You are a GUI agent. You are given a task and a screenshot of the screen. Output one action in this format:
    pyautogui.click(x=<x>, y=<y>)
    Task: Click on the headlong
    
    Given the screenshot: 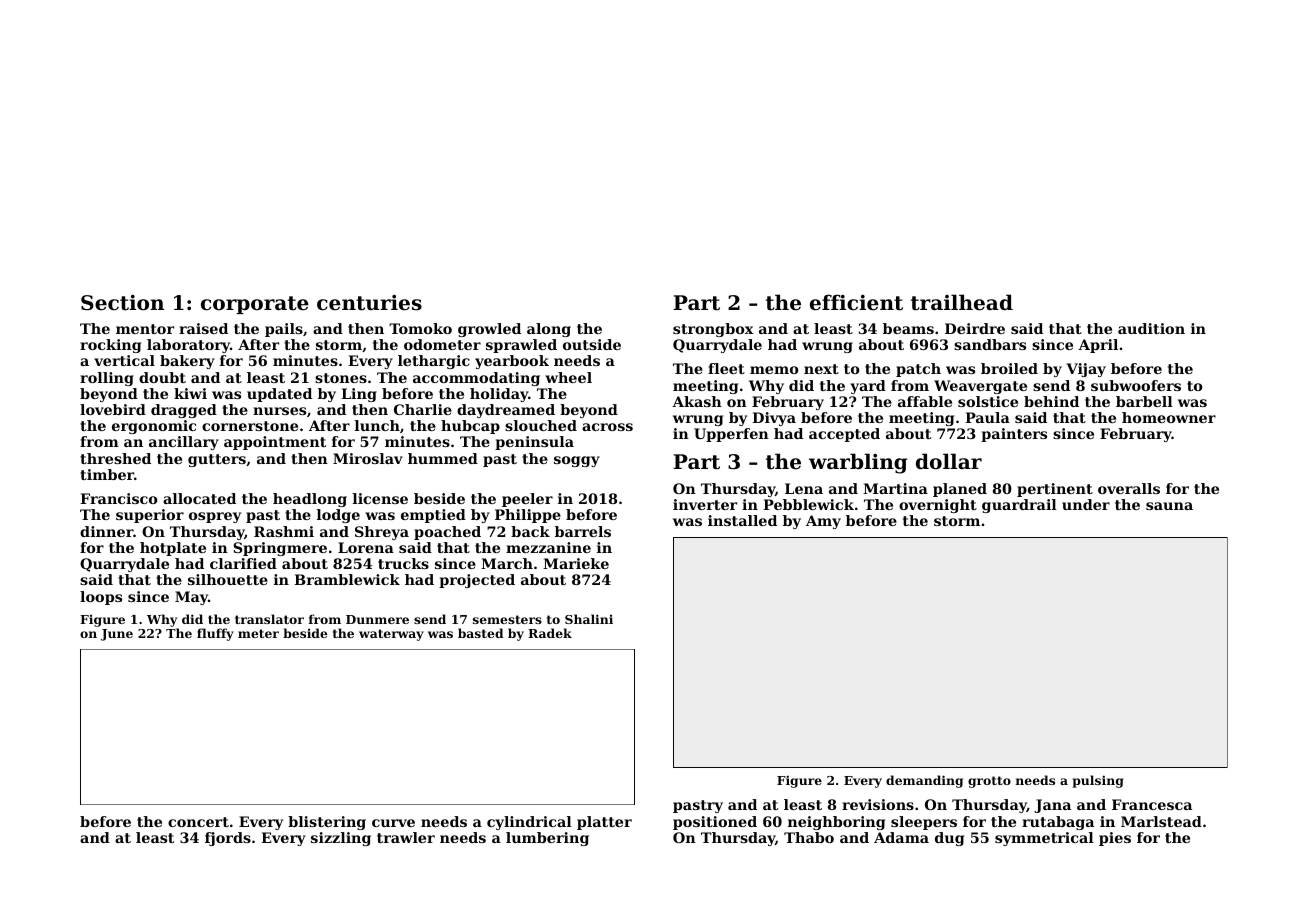 What is the action you would take?
    pyautogui.click(x=310, y=500)
